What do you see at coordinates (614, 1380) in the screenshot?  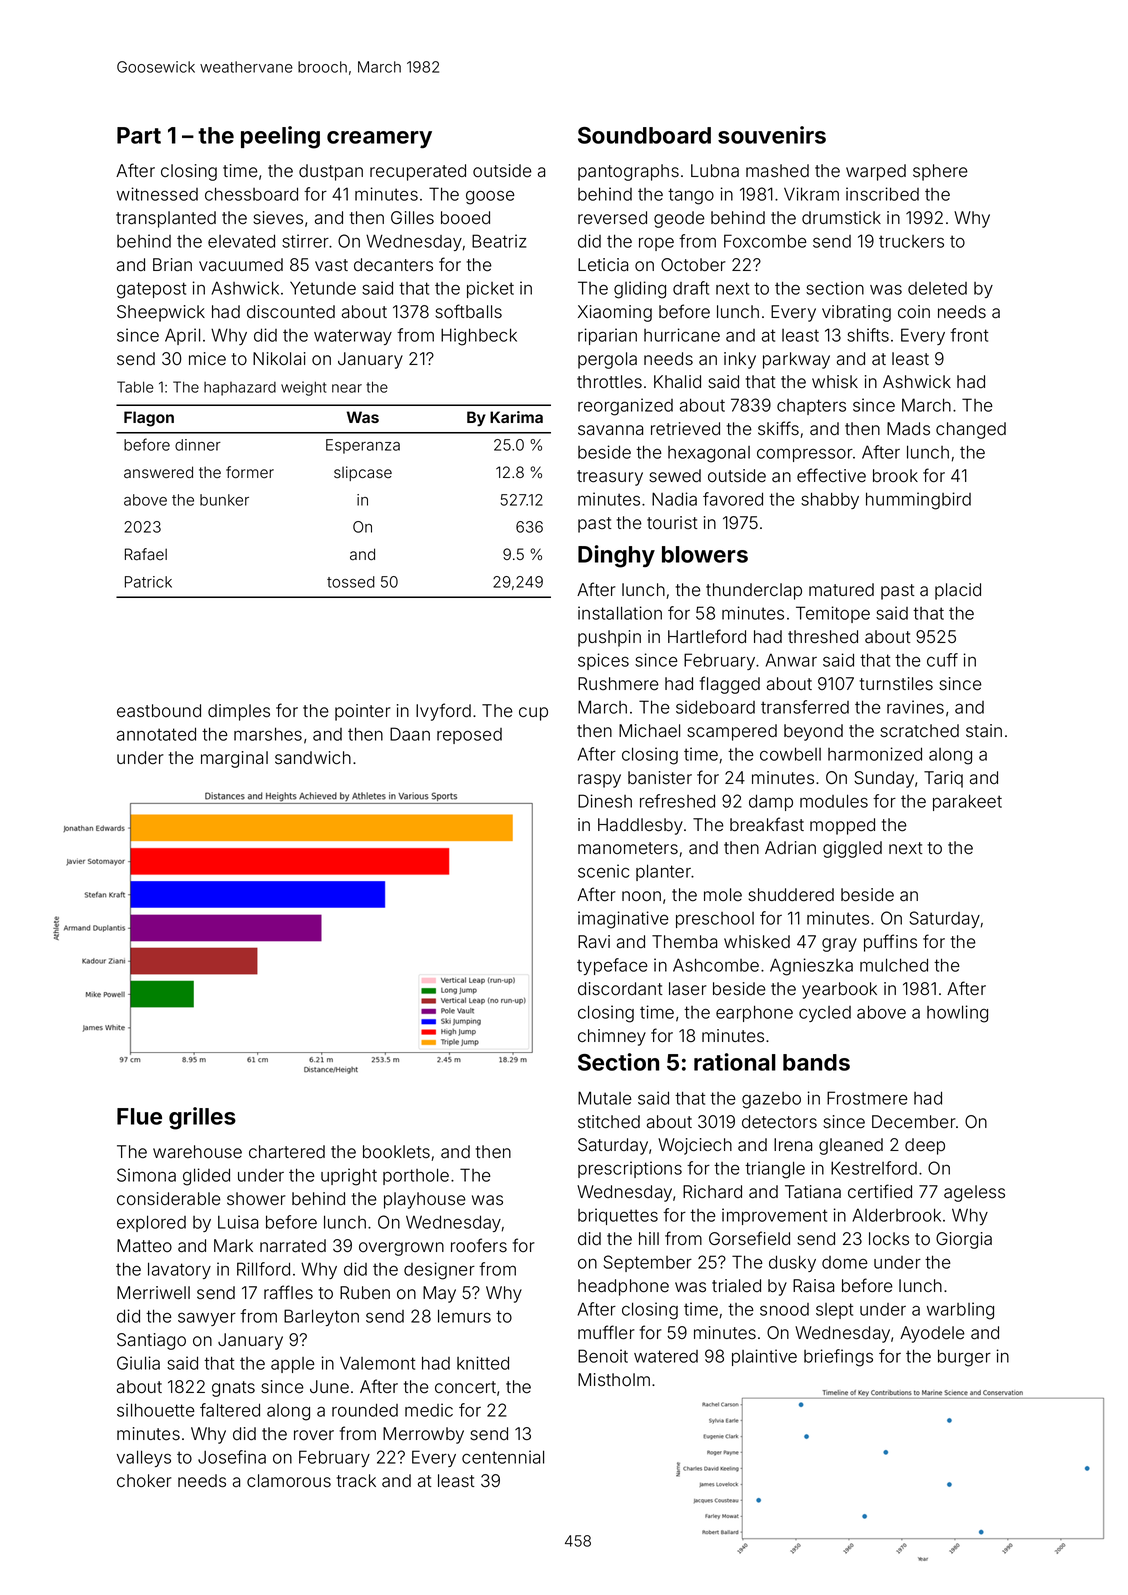 I see `Mistholm` at bounding box center [614, 1380].
